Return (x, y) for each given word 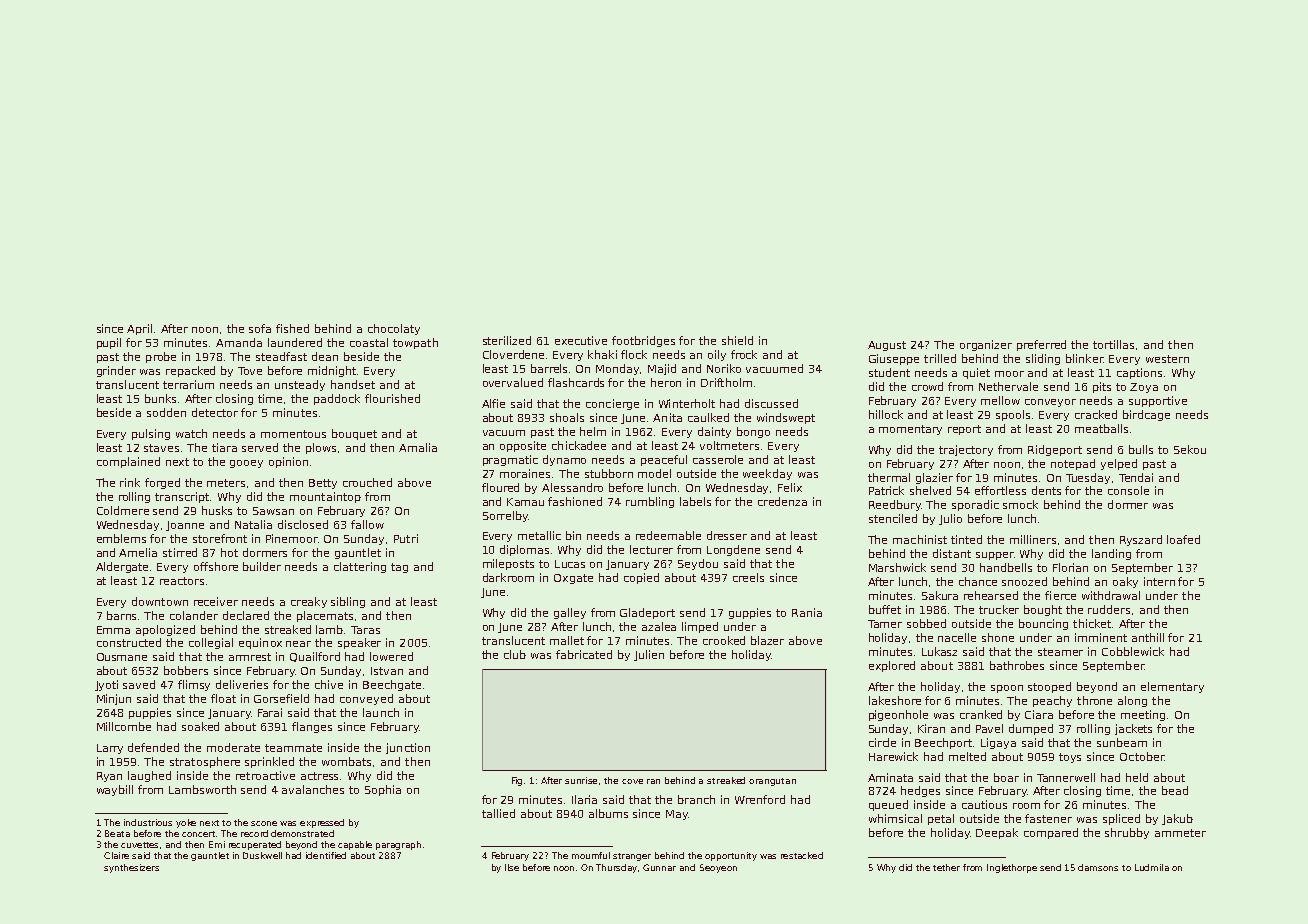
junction (408, 748)
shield (737, 340)
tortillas (1113, 344)
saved (139, 684)
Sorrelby (505, 516)
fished (292, 328)
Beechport (944, 743)
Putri (406, 538)
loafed (1183, 539)
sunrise (581, 780)
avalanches (313, 789)
